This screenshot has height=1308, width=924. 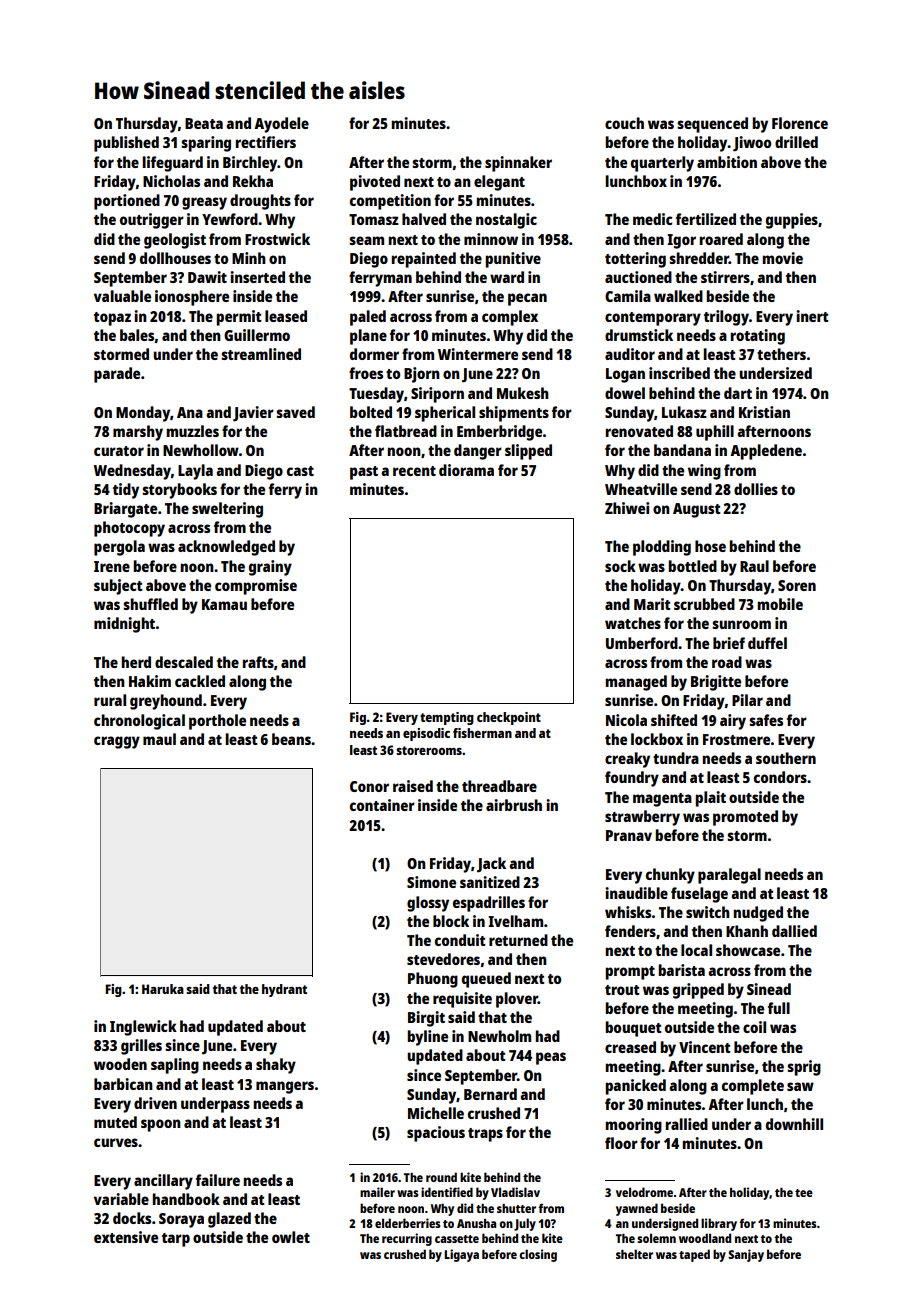 I want to click on diorama, so click(x=466, y=470).
